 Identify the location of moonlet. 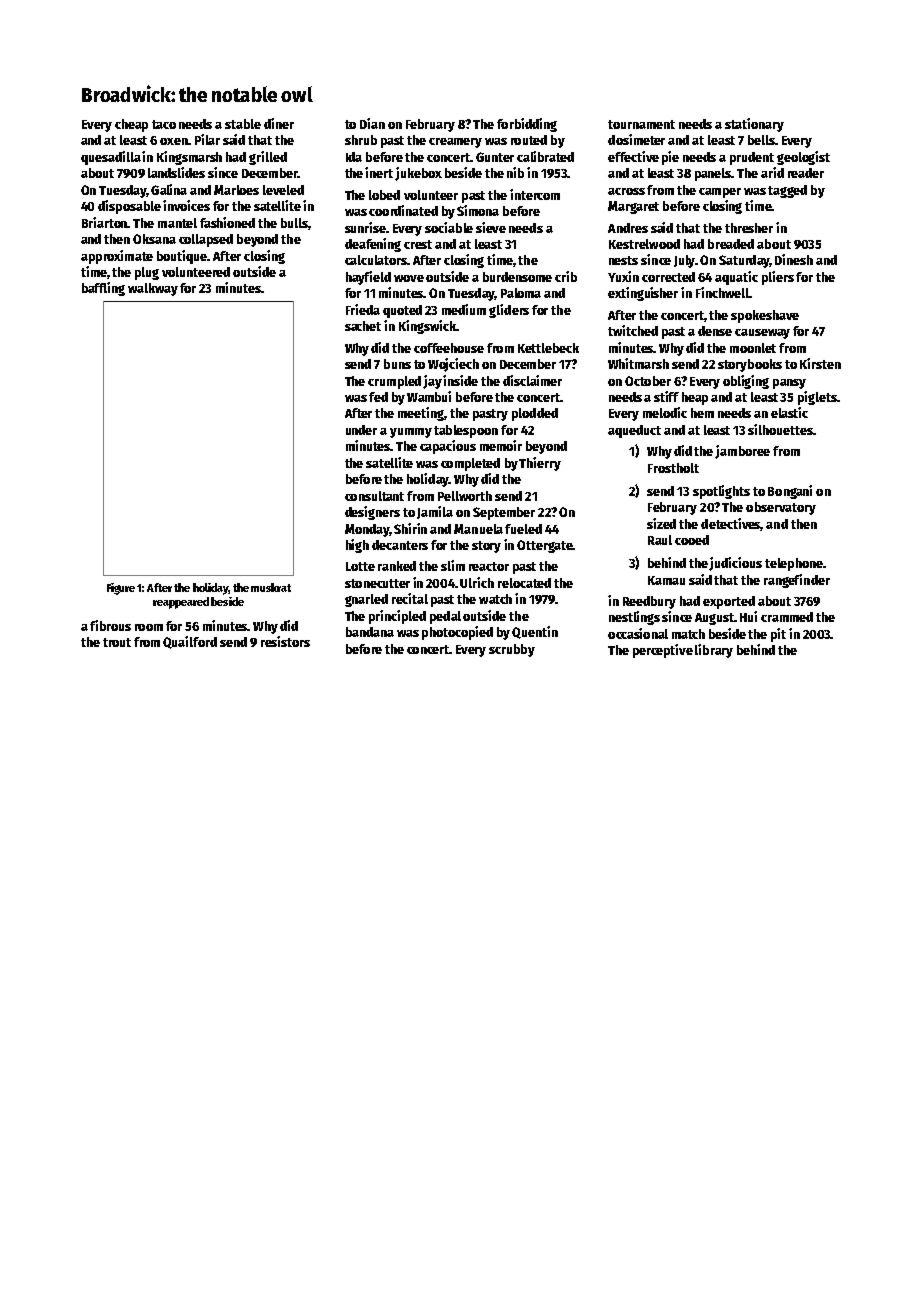
(753, 348).
